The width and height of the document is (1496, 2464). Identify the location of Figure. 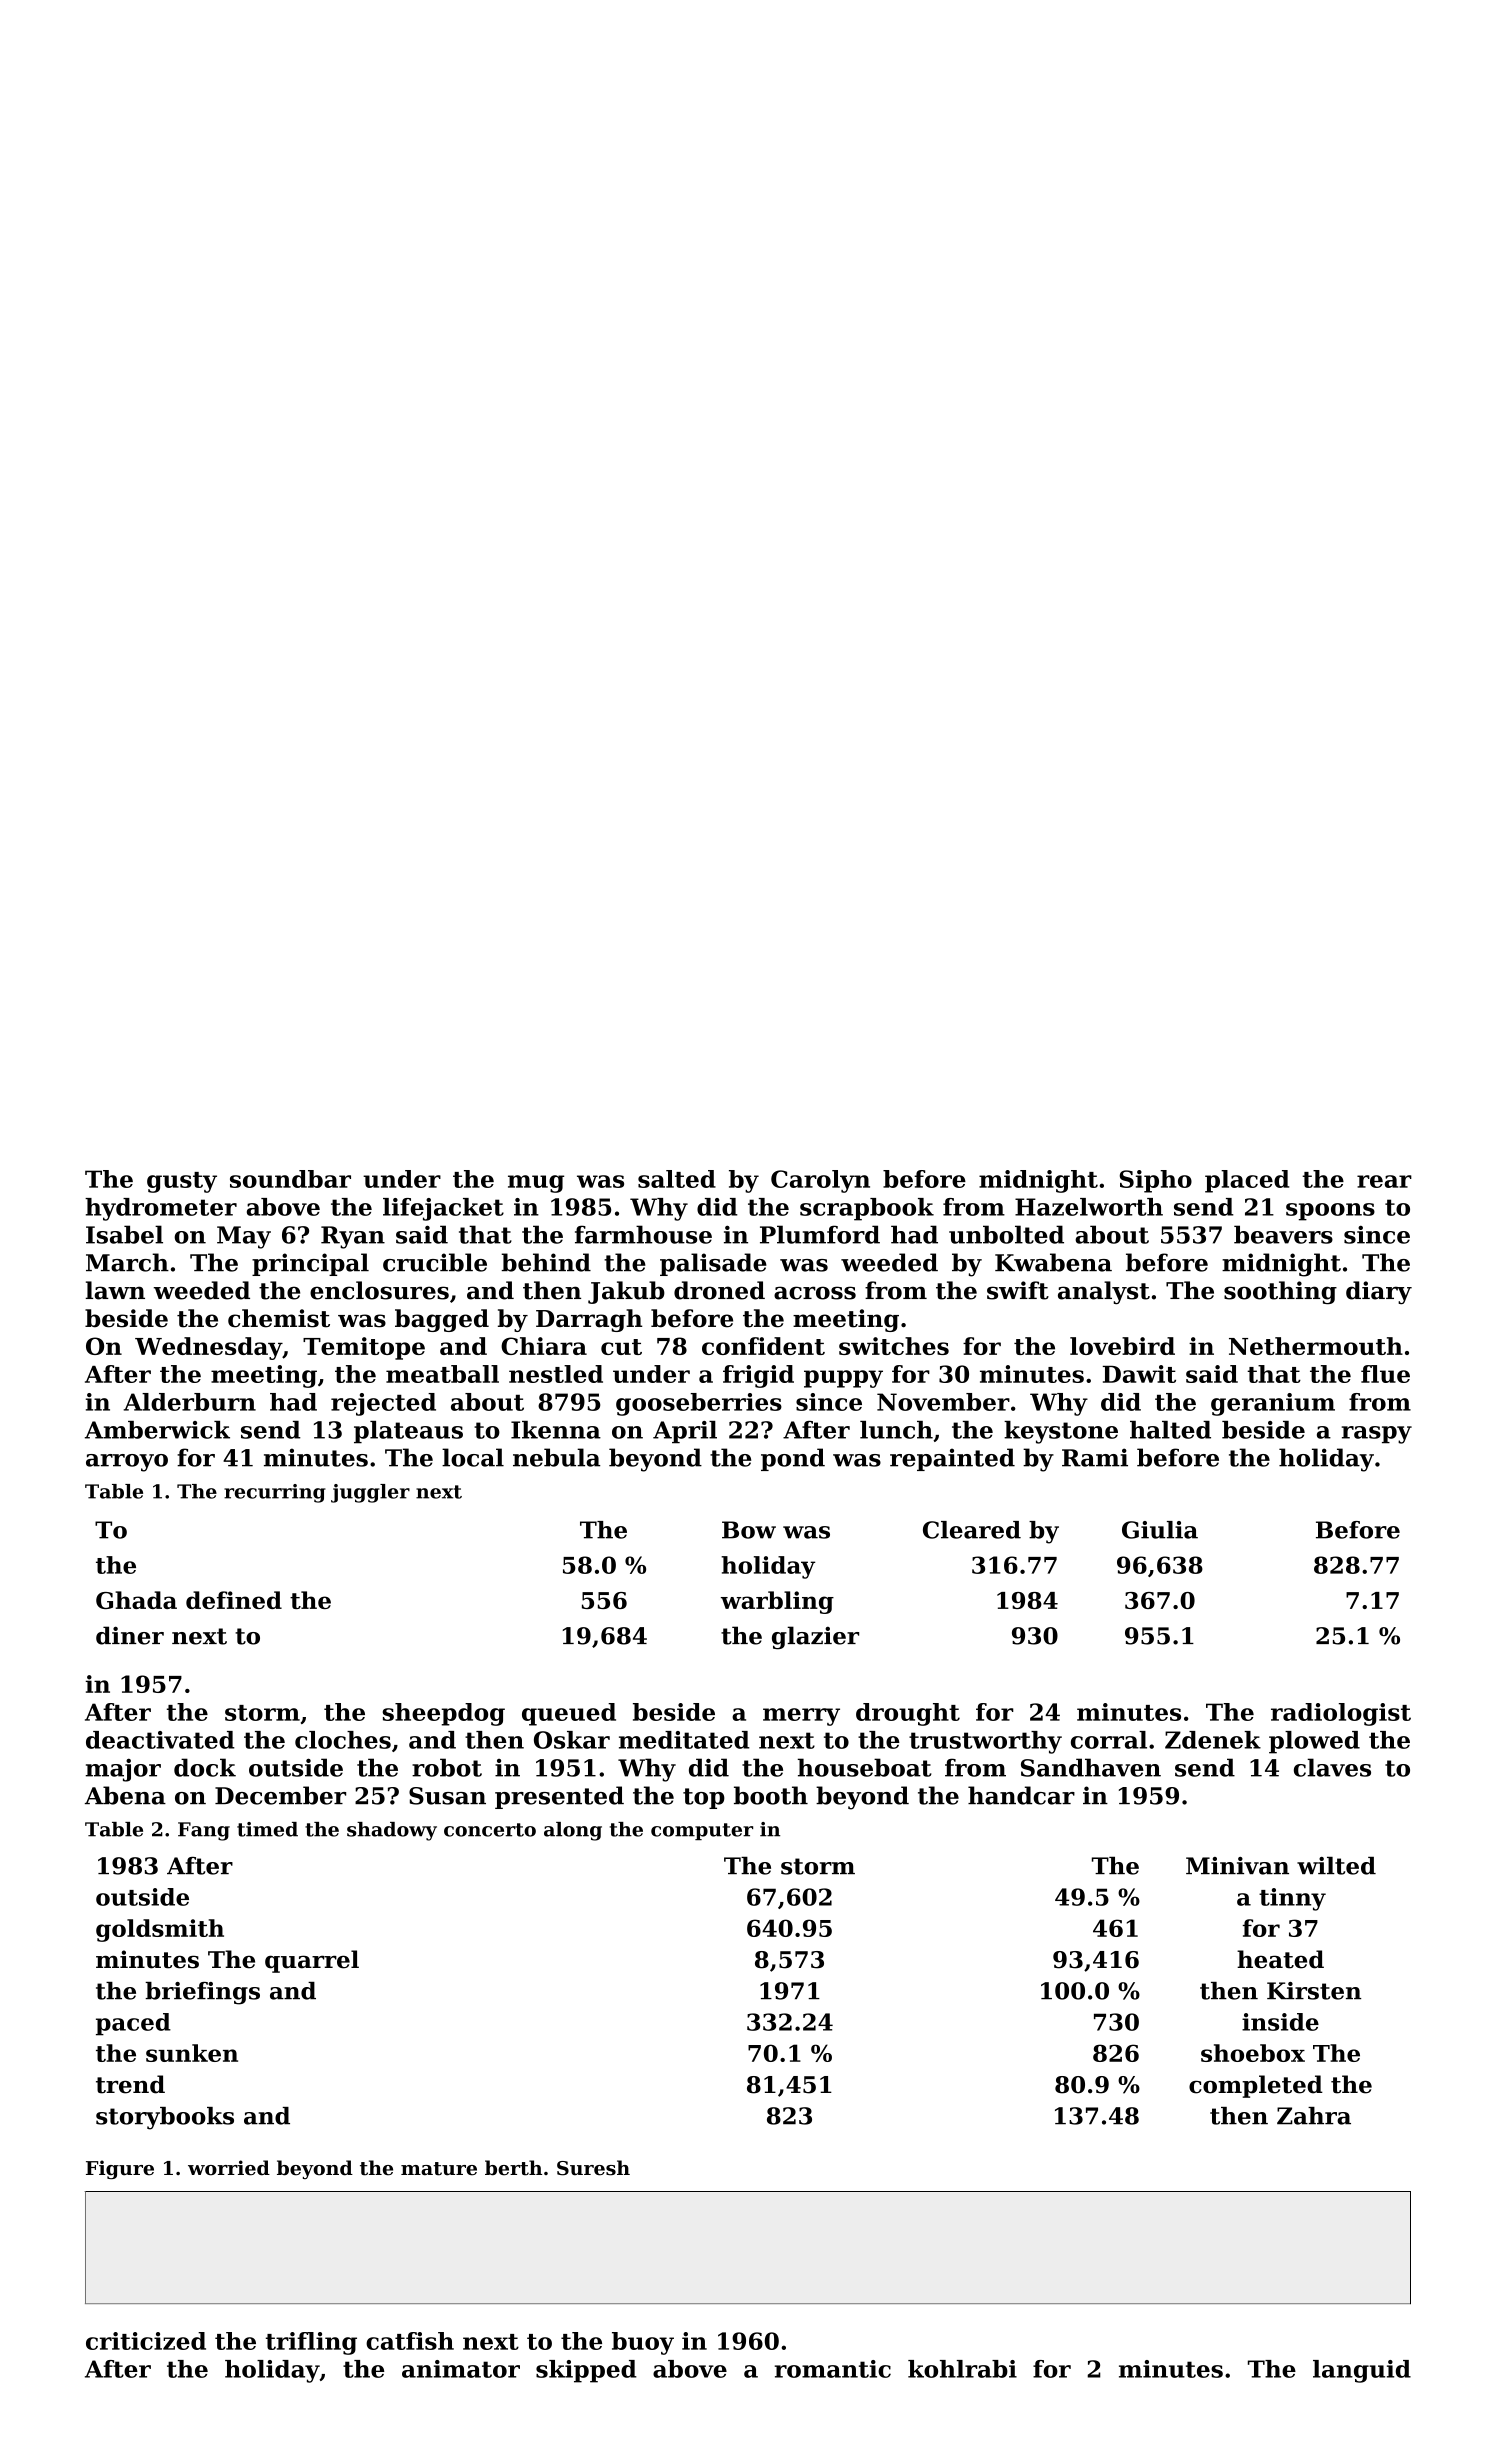
(120, 2169).
